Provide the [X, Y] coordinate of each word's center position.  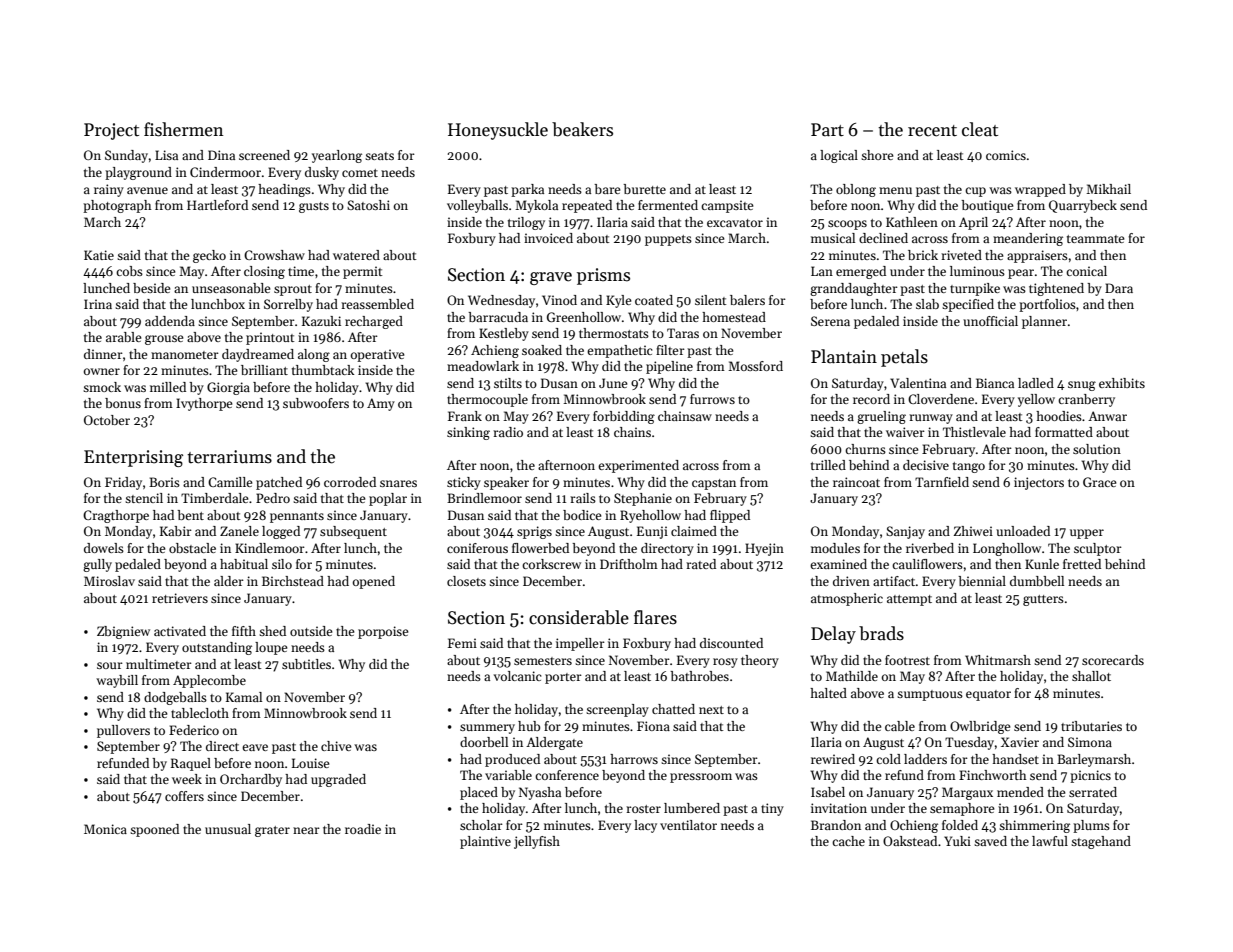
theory [760, 661]
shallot [1091, 676]
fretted [1082, 564]
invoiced [548, 238]
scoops [847, 225]
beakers [582, 129]
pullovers [123, 731]
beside [152, 288]
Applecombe [209, 681]
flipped [730, 516]
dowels [104, 548]
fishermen [183, 129]
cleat [980, 129]
